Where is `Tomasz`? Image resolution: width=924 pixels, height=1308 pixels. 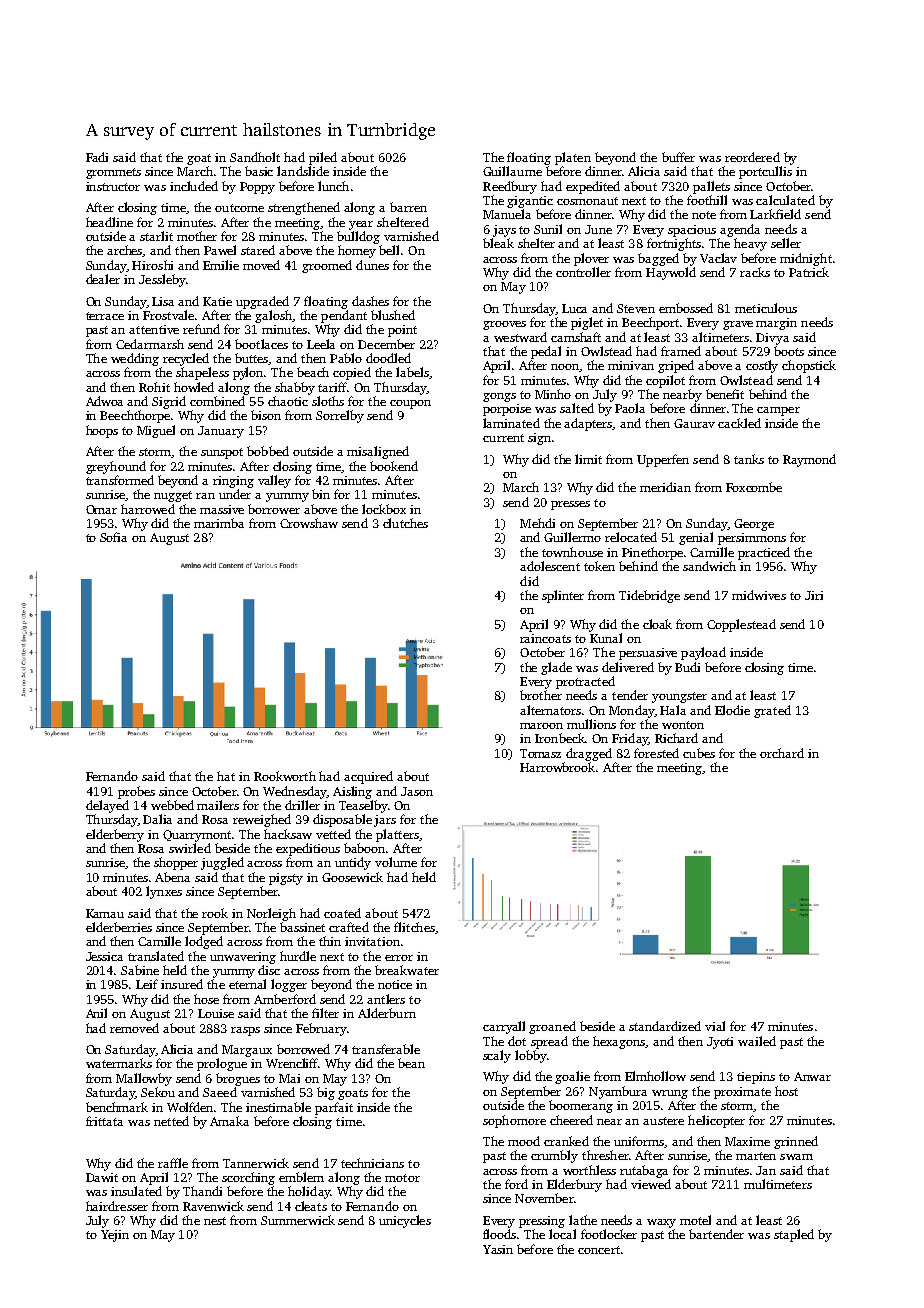 Tomasz is located at coordinates (540, 753).
